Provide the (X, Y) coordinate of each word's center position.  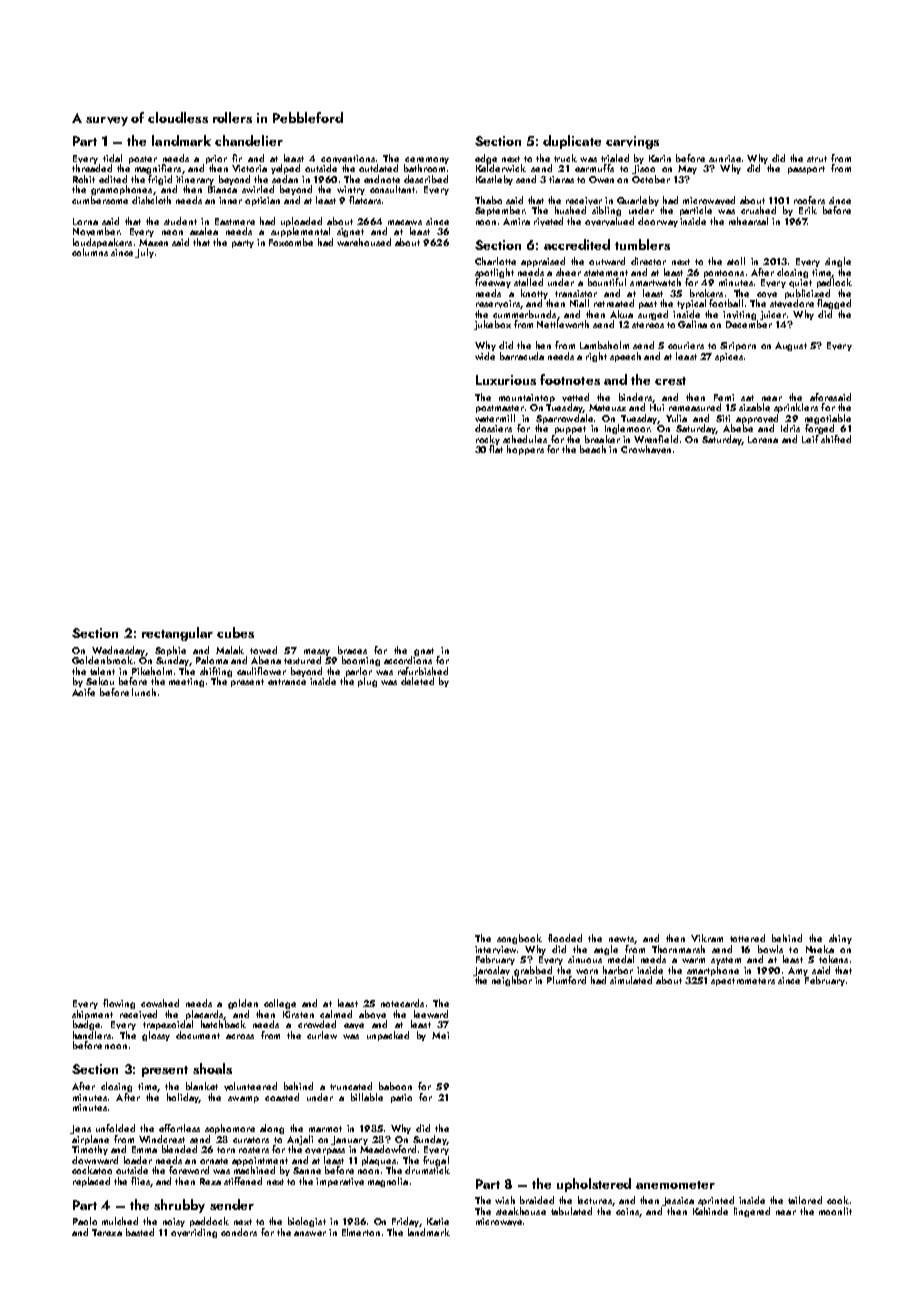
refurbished (423, 671)
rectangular (177, 634)
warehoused (364, 242)
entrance (287, 682)
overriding (194, 1233)
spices (729, 357)
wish (505, 1200)
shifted (836, 439)
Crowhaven (646, 449)
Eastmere (235, 221)
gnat (424, 652)
